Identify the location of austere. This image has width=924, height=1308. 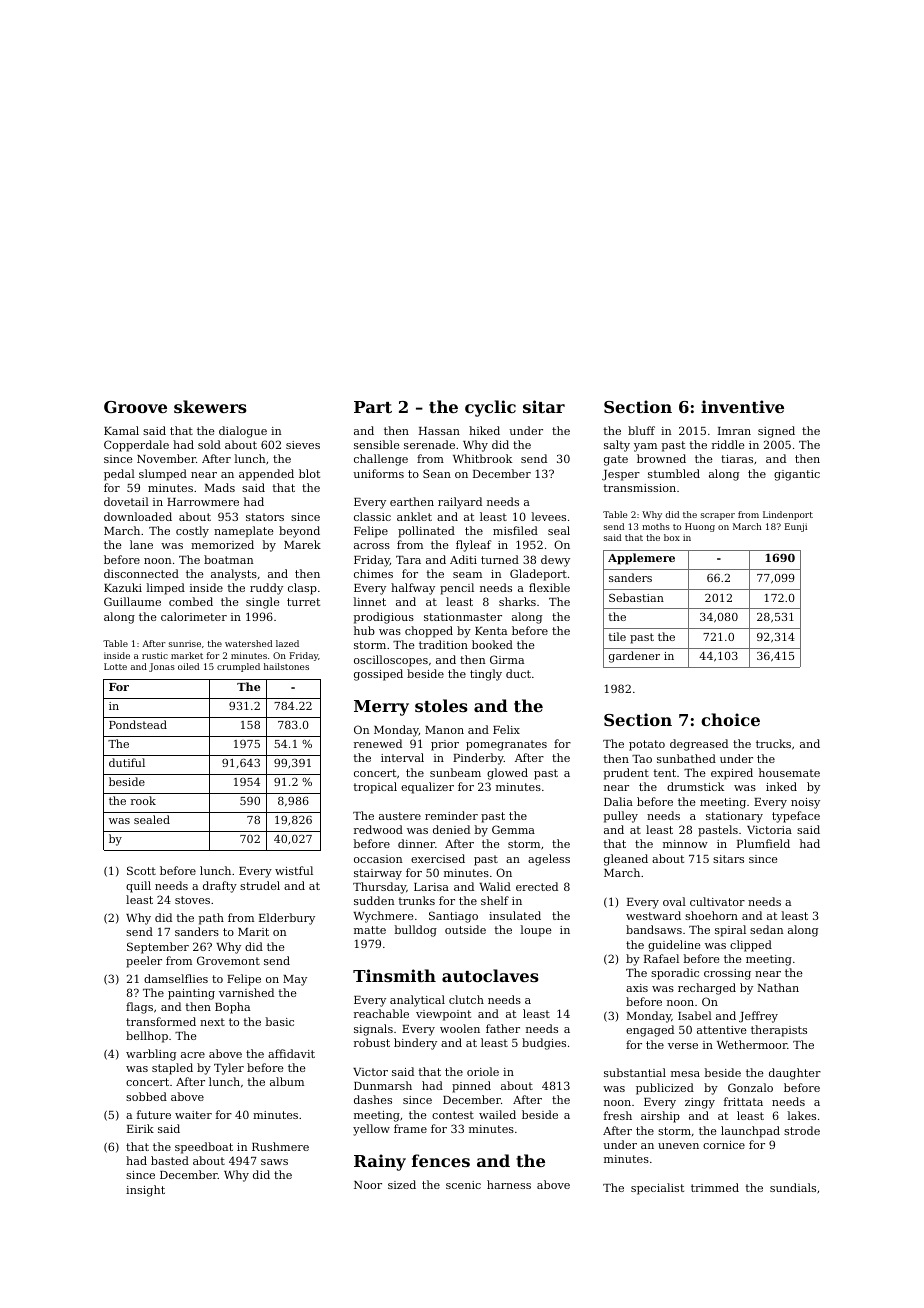
(400, 816).
